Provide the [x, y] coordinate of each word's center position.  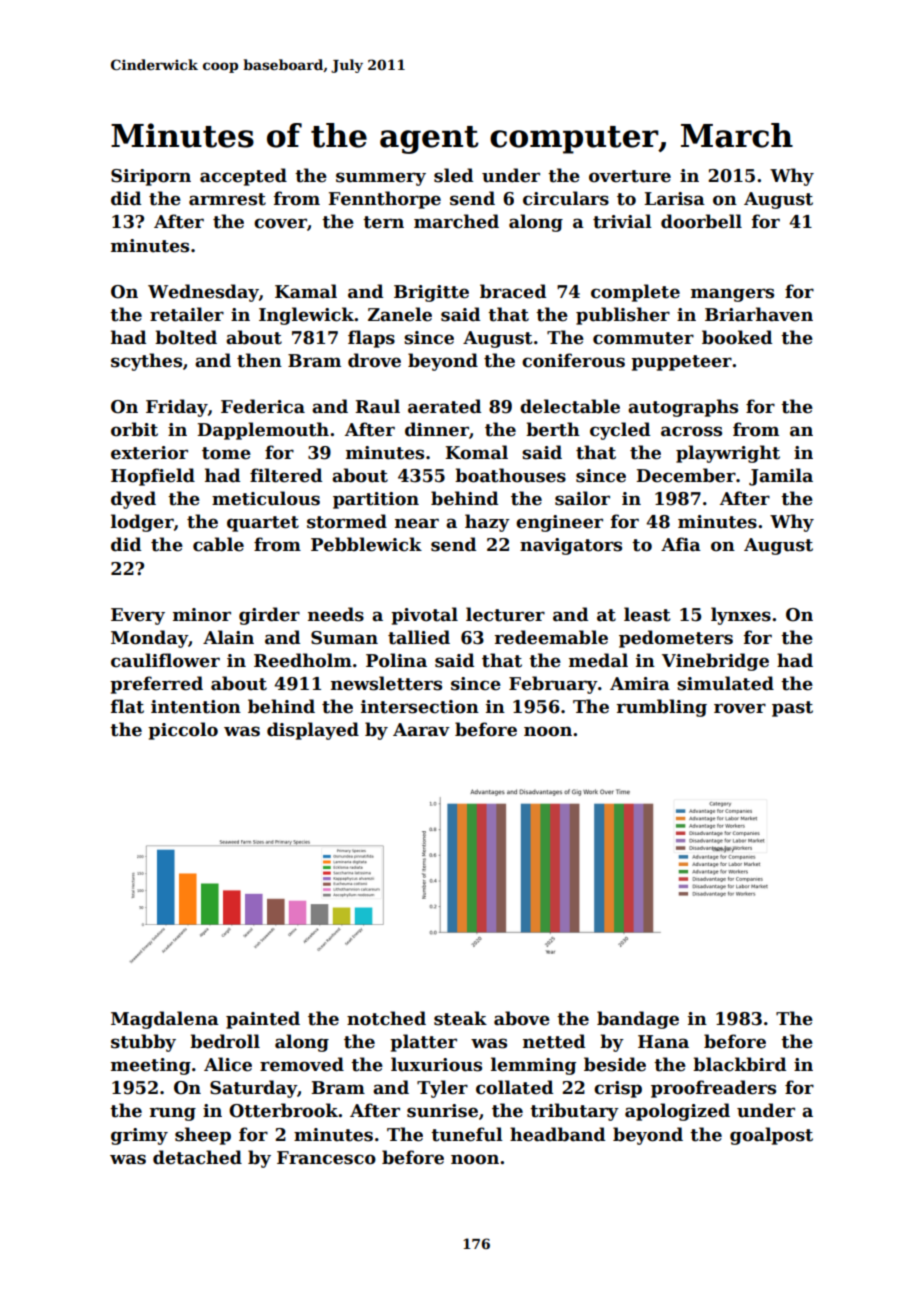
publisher [623, 316]
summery [381, 179]
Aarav [421, 730]
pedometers [676, 639]
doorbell [701, 221]
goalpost [771, 1136]
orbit [134, 429]
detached [197, 1157]
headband [557, 1134]
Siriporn [151, 177]
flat [127, 706]
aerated [444, 406]
